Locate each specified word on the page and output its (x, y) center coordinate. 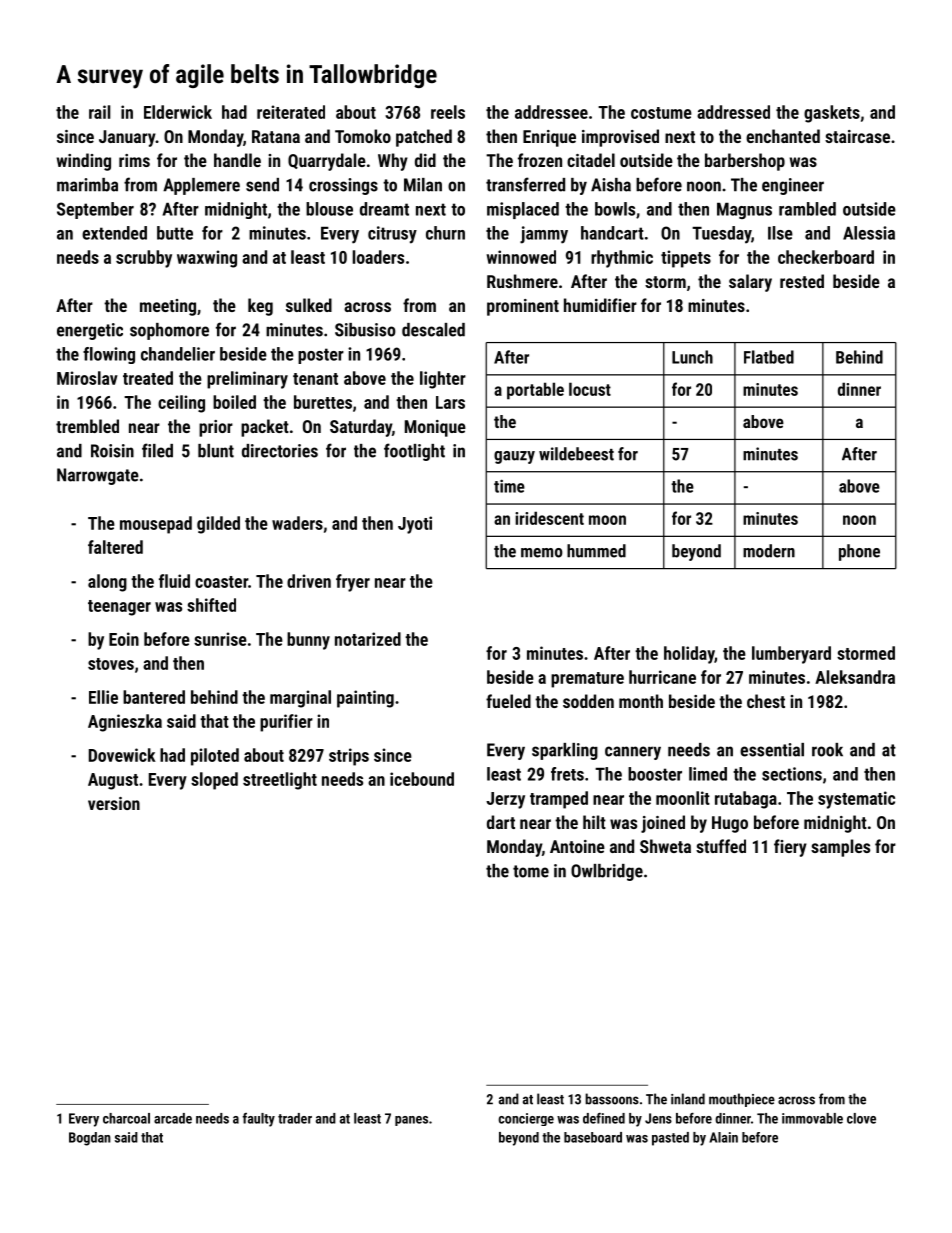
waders (297, 523)
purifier (286, 723)
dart (501, 822)
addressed (733, 112)
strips (349, 757)
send (262, 185)
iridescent (549, 518)
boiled (234, 402)
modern (769, 551)
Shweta (665, 846)
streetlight (280, 781)
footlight (414, 452)
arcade (173, 1118)
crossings (343, 186)
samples (840, 848)
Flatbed (769, 357)
